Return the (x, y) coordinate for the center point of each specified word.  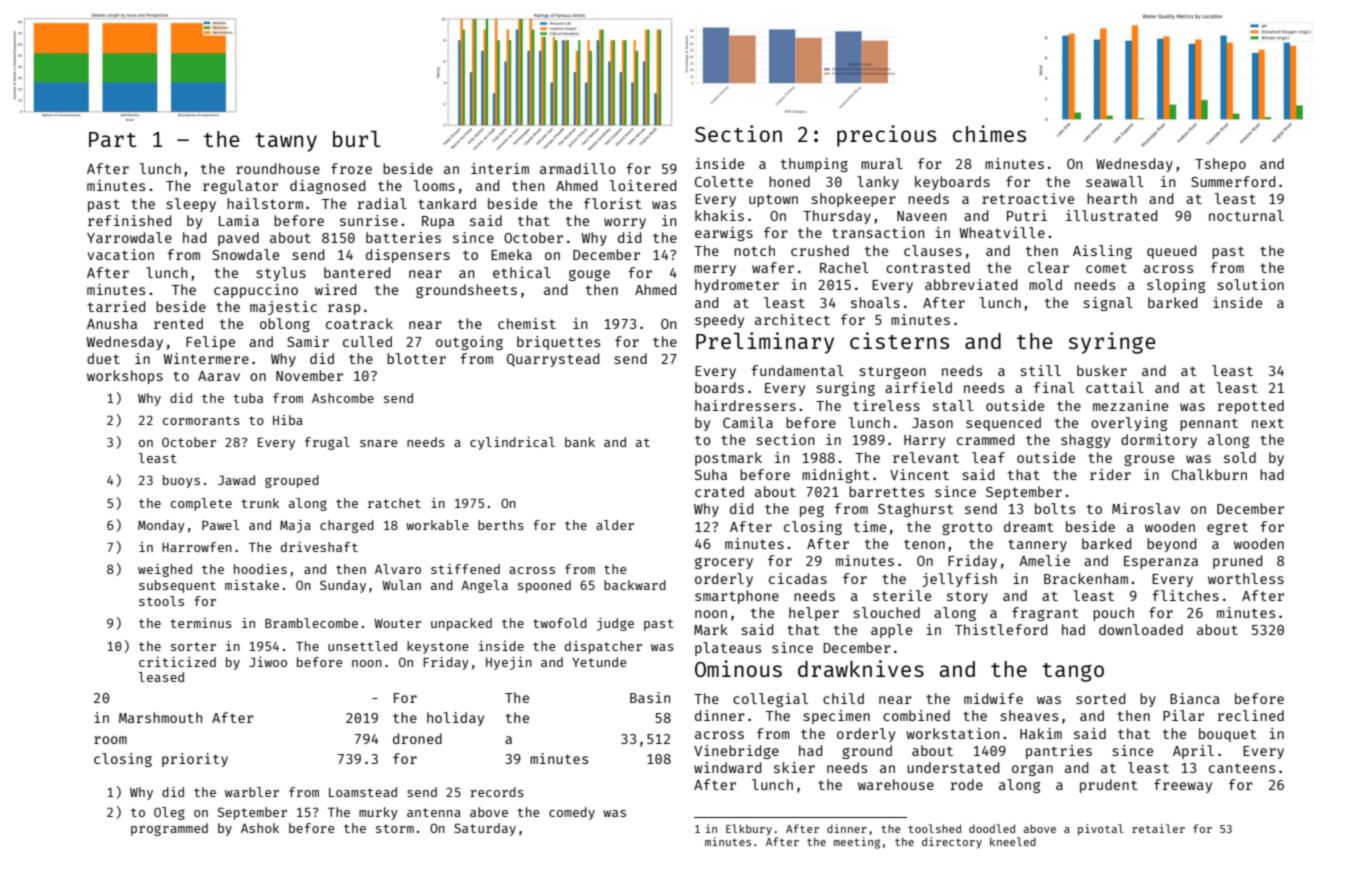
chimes (989, 133)
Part (112, 139)
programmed (169, 829)
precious (886, 136)
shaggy (1085, 441)
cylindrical (512, 443)
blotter (416, 358)
